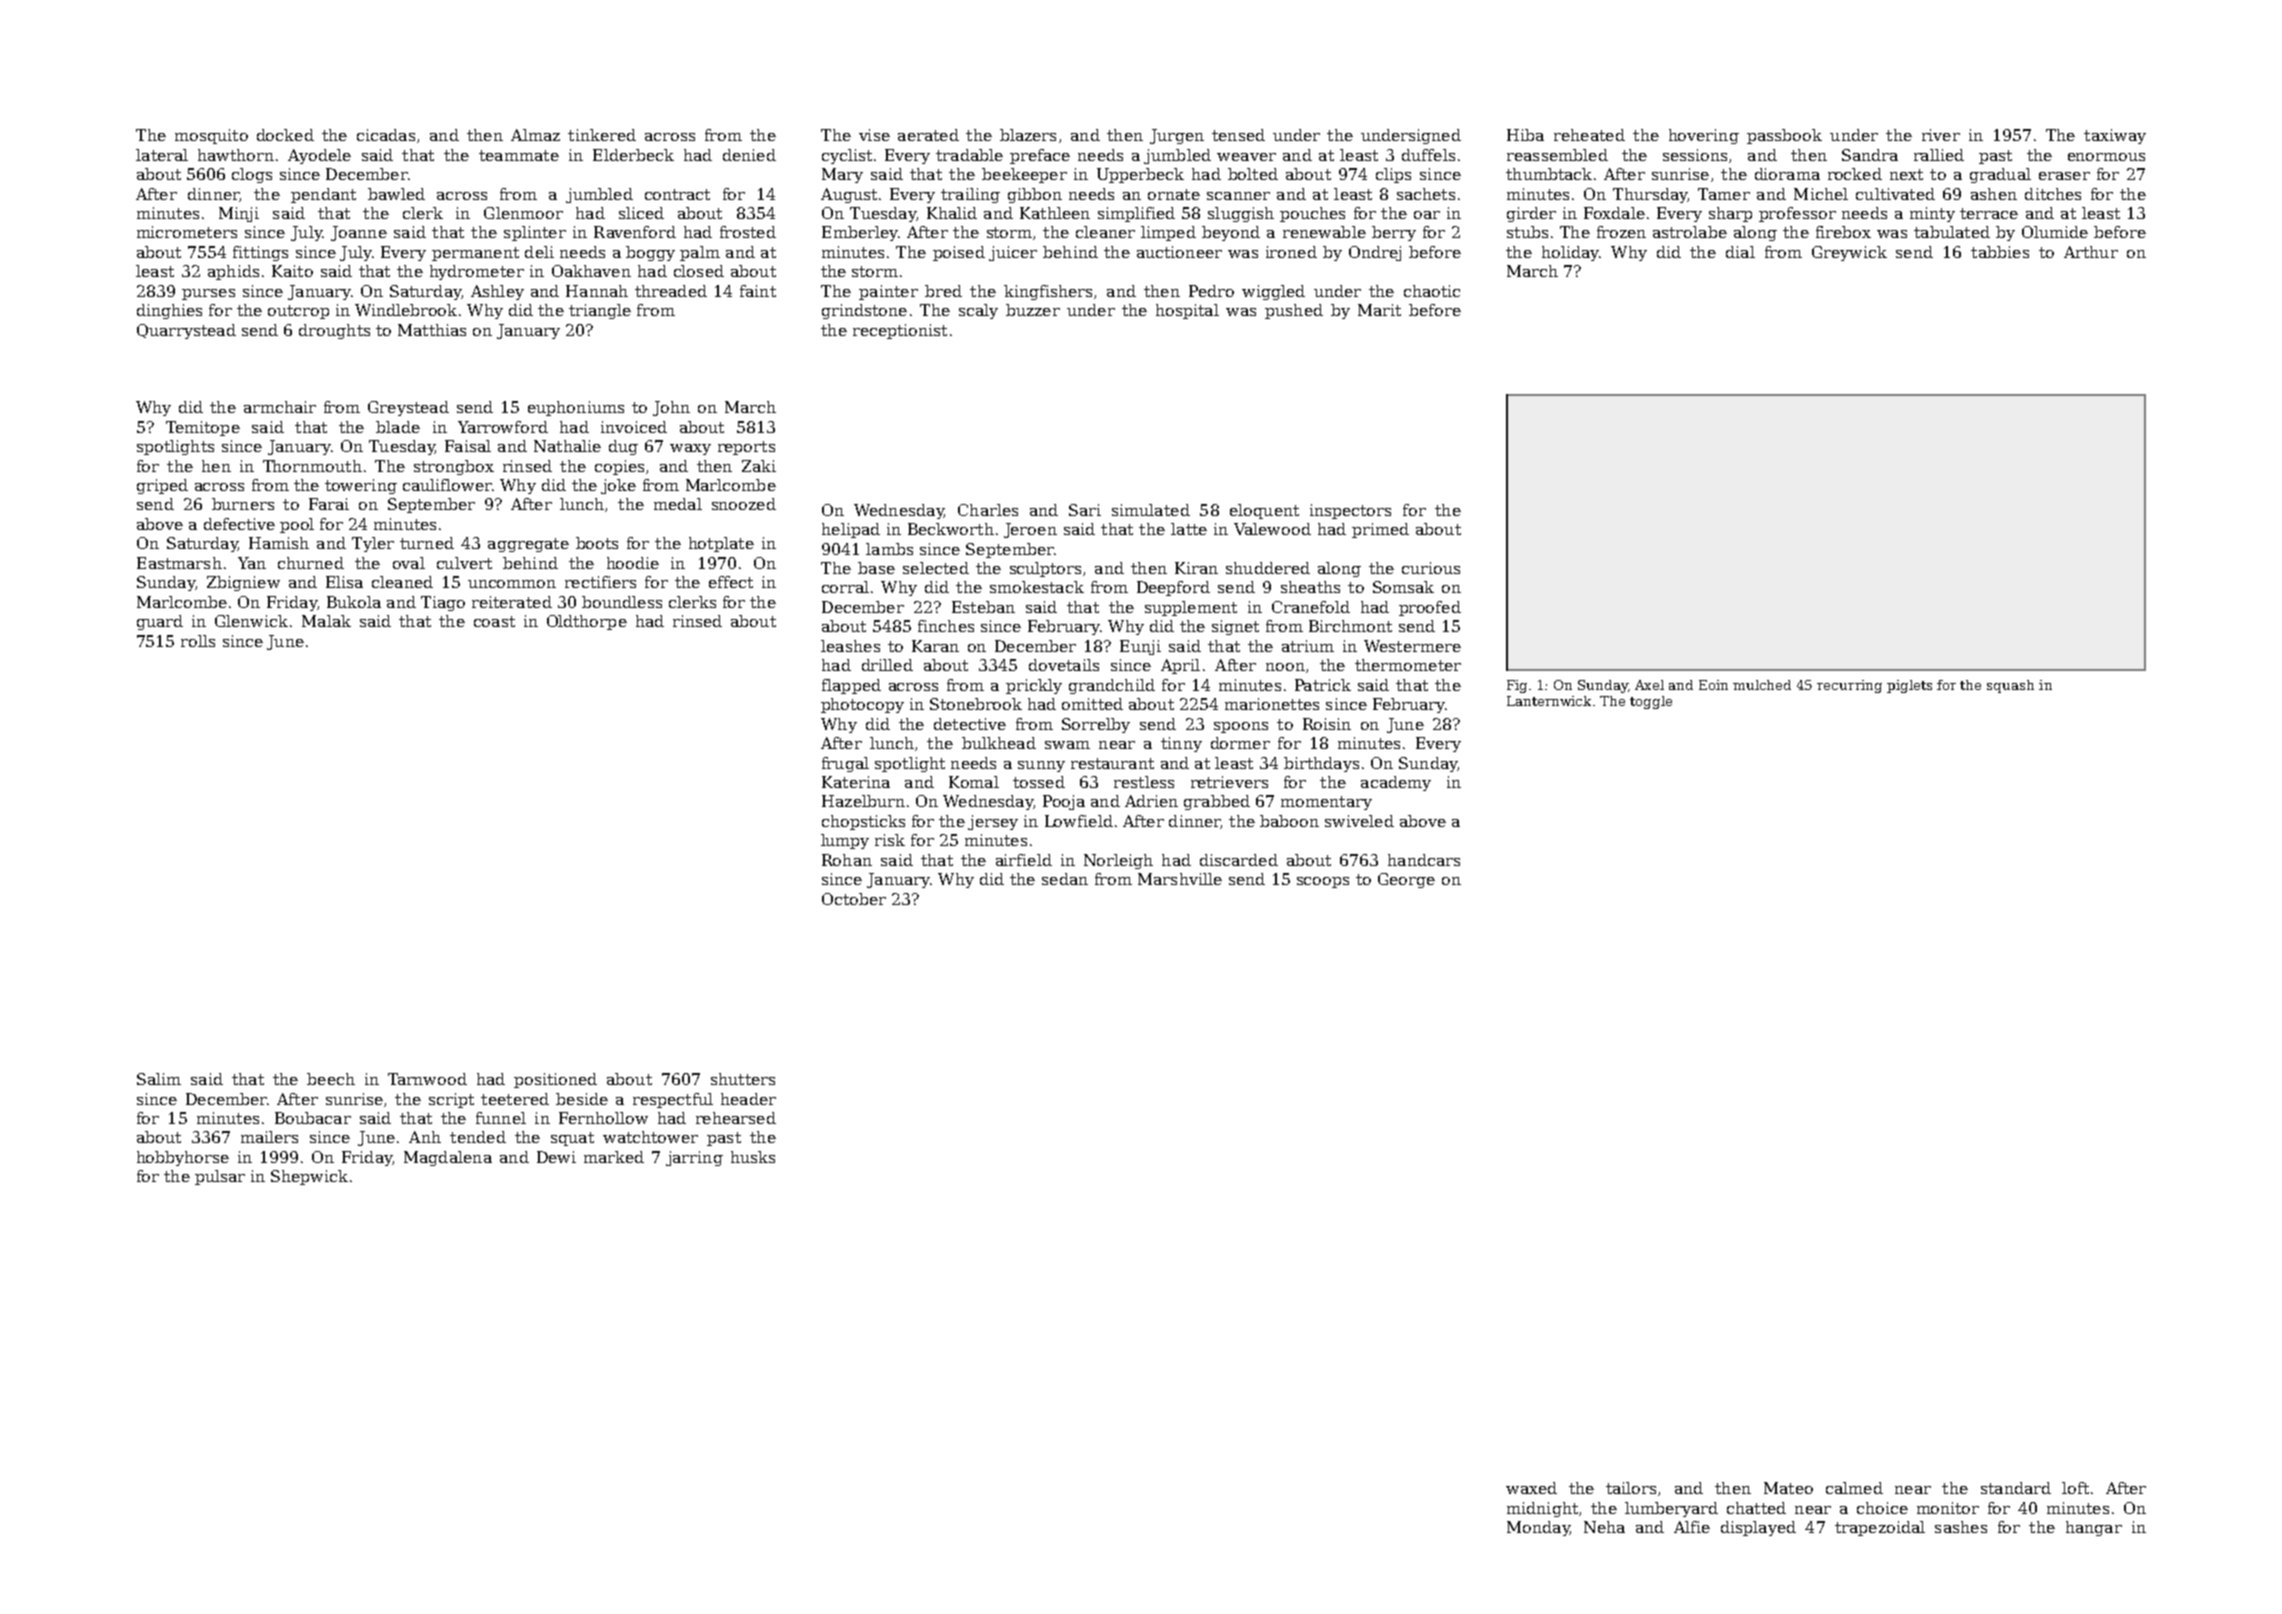  What do you see at coordinates (614, 1157) in the screenshot?
I see `marked` at bounding box center [614, 1157].
